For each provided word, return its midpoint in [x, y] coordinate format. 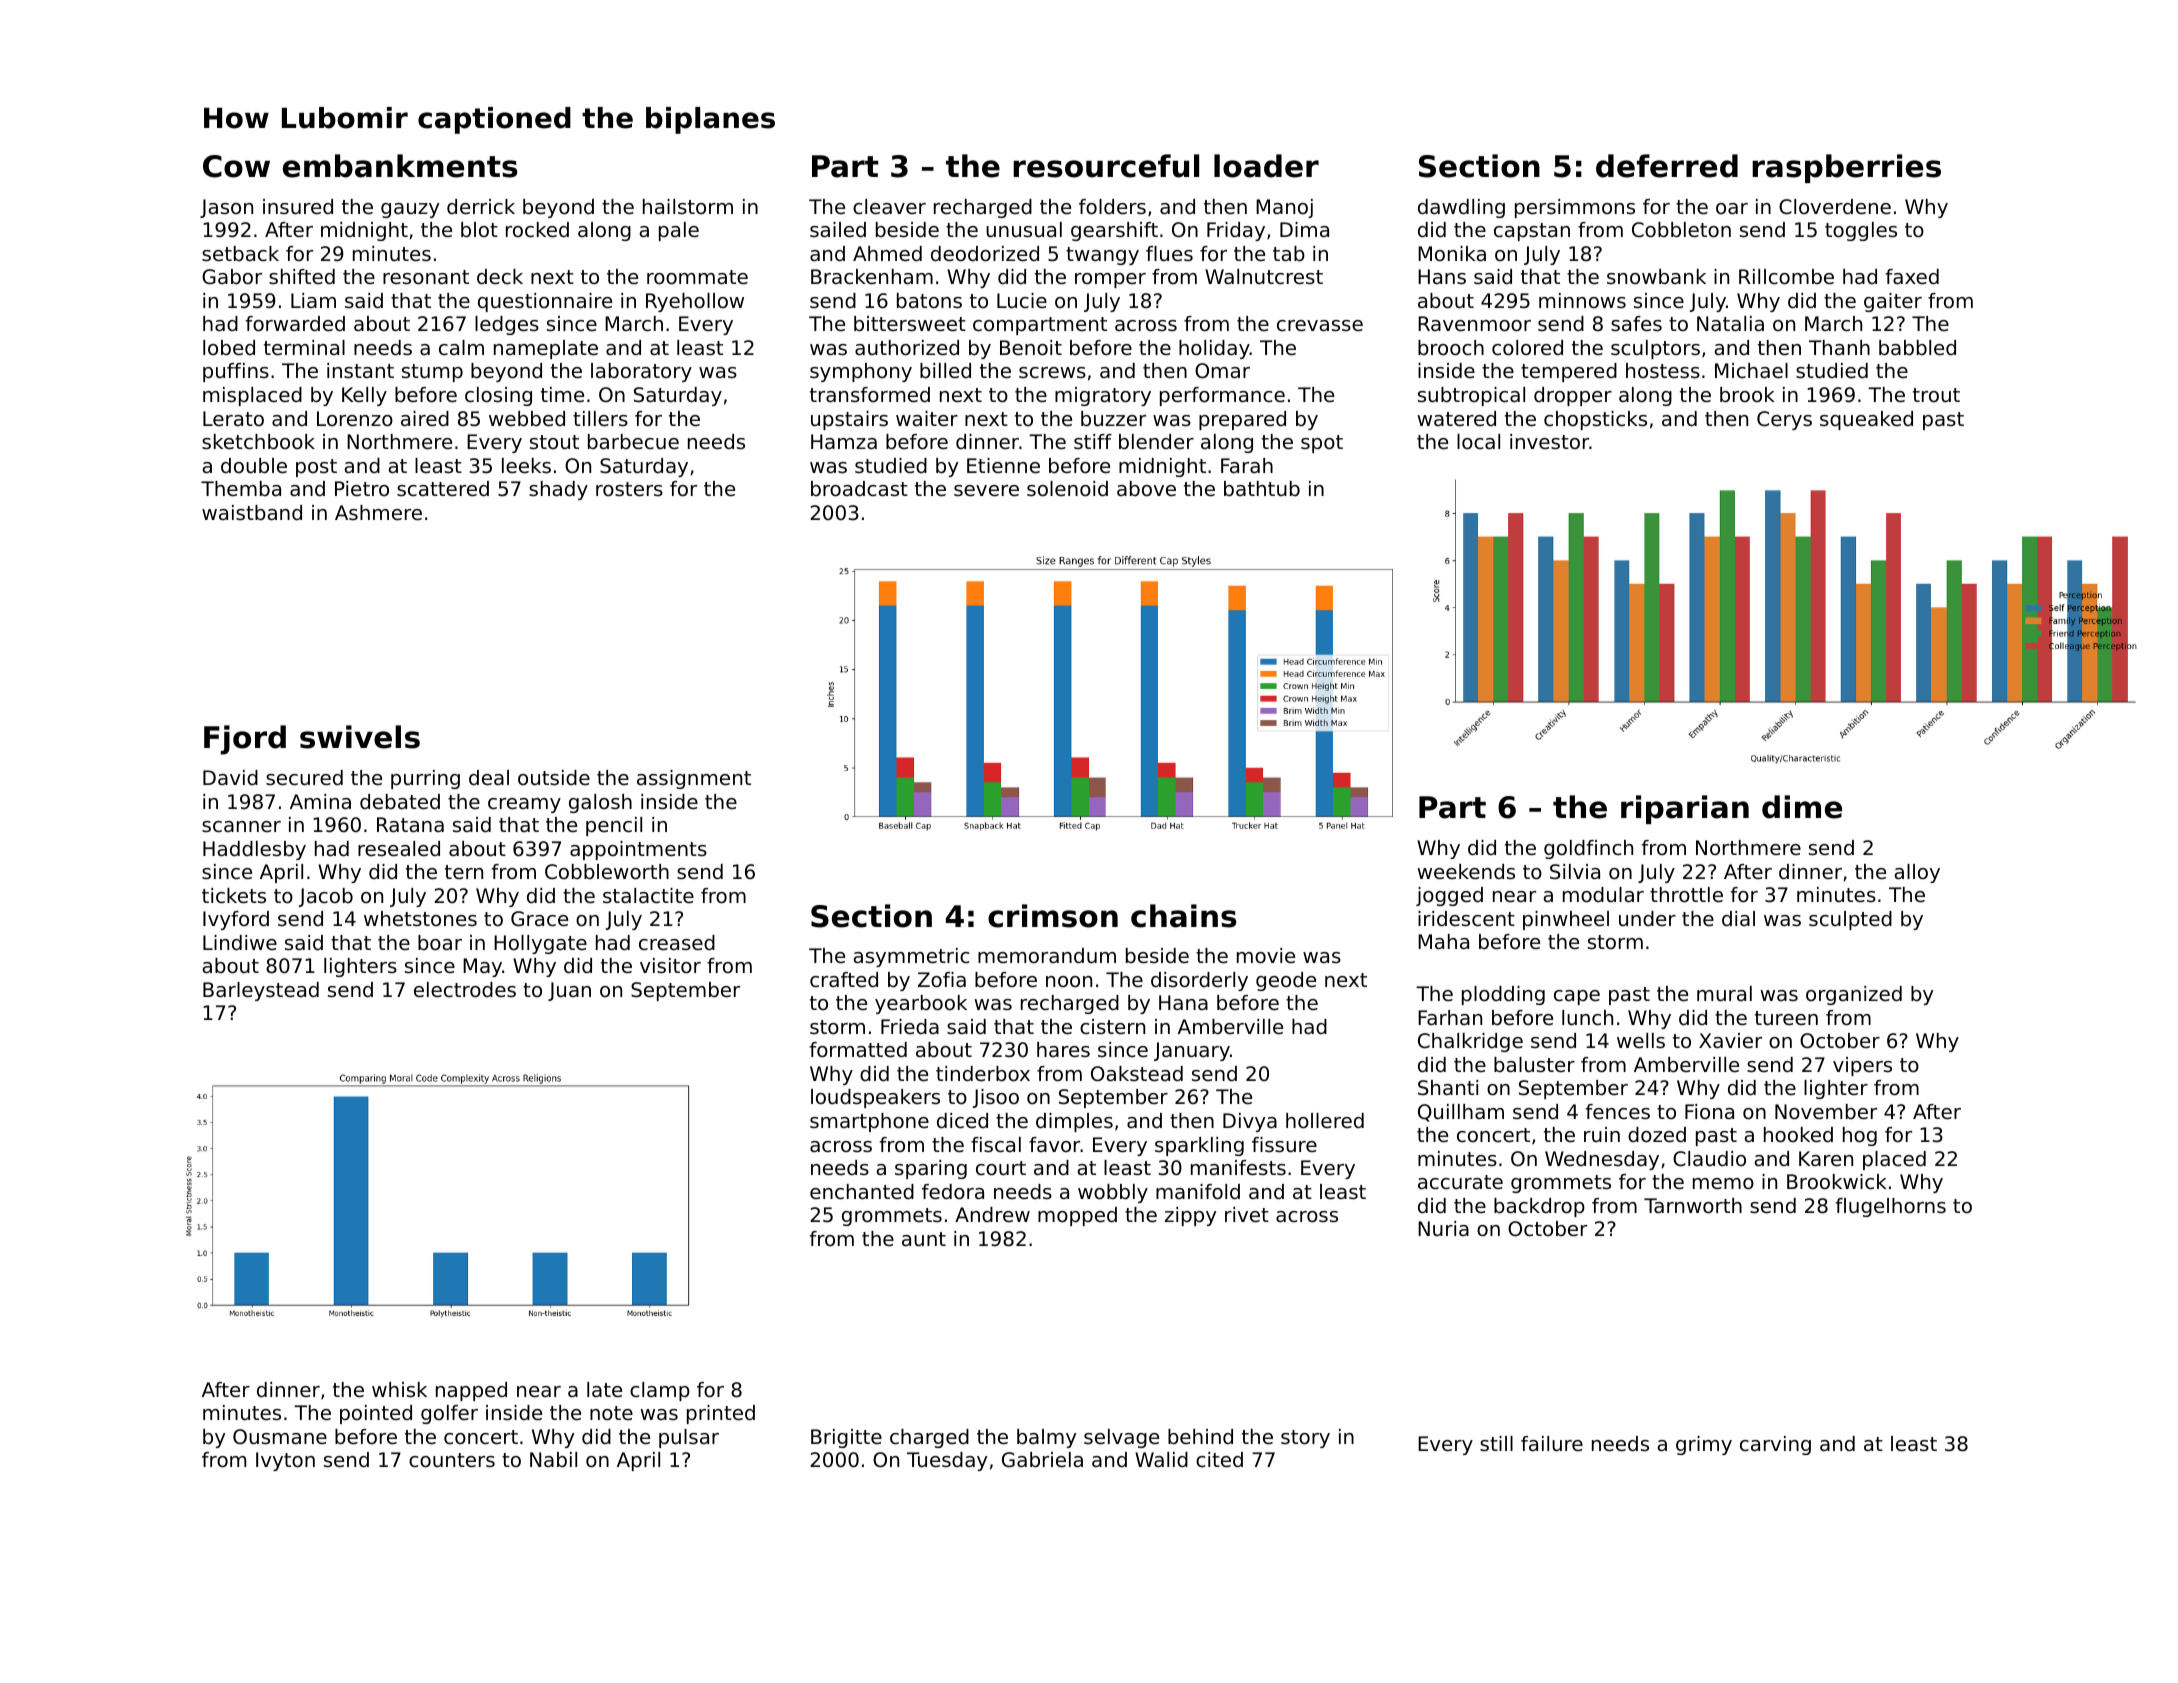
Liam [313, 300]
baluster [1534, 1065]
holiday [1214, 349]
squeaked [1866, 420]
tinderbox [983, 1074]
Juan [569, 991]
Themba [241, 488]
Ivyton [285, 1461]
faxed [1912, 277]
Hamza [844, 441]
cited [1219, 1460]
